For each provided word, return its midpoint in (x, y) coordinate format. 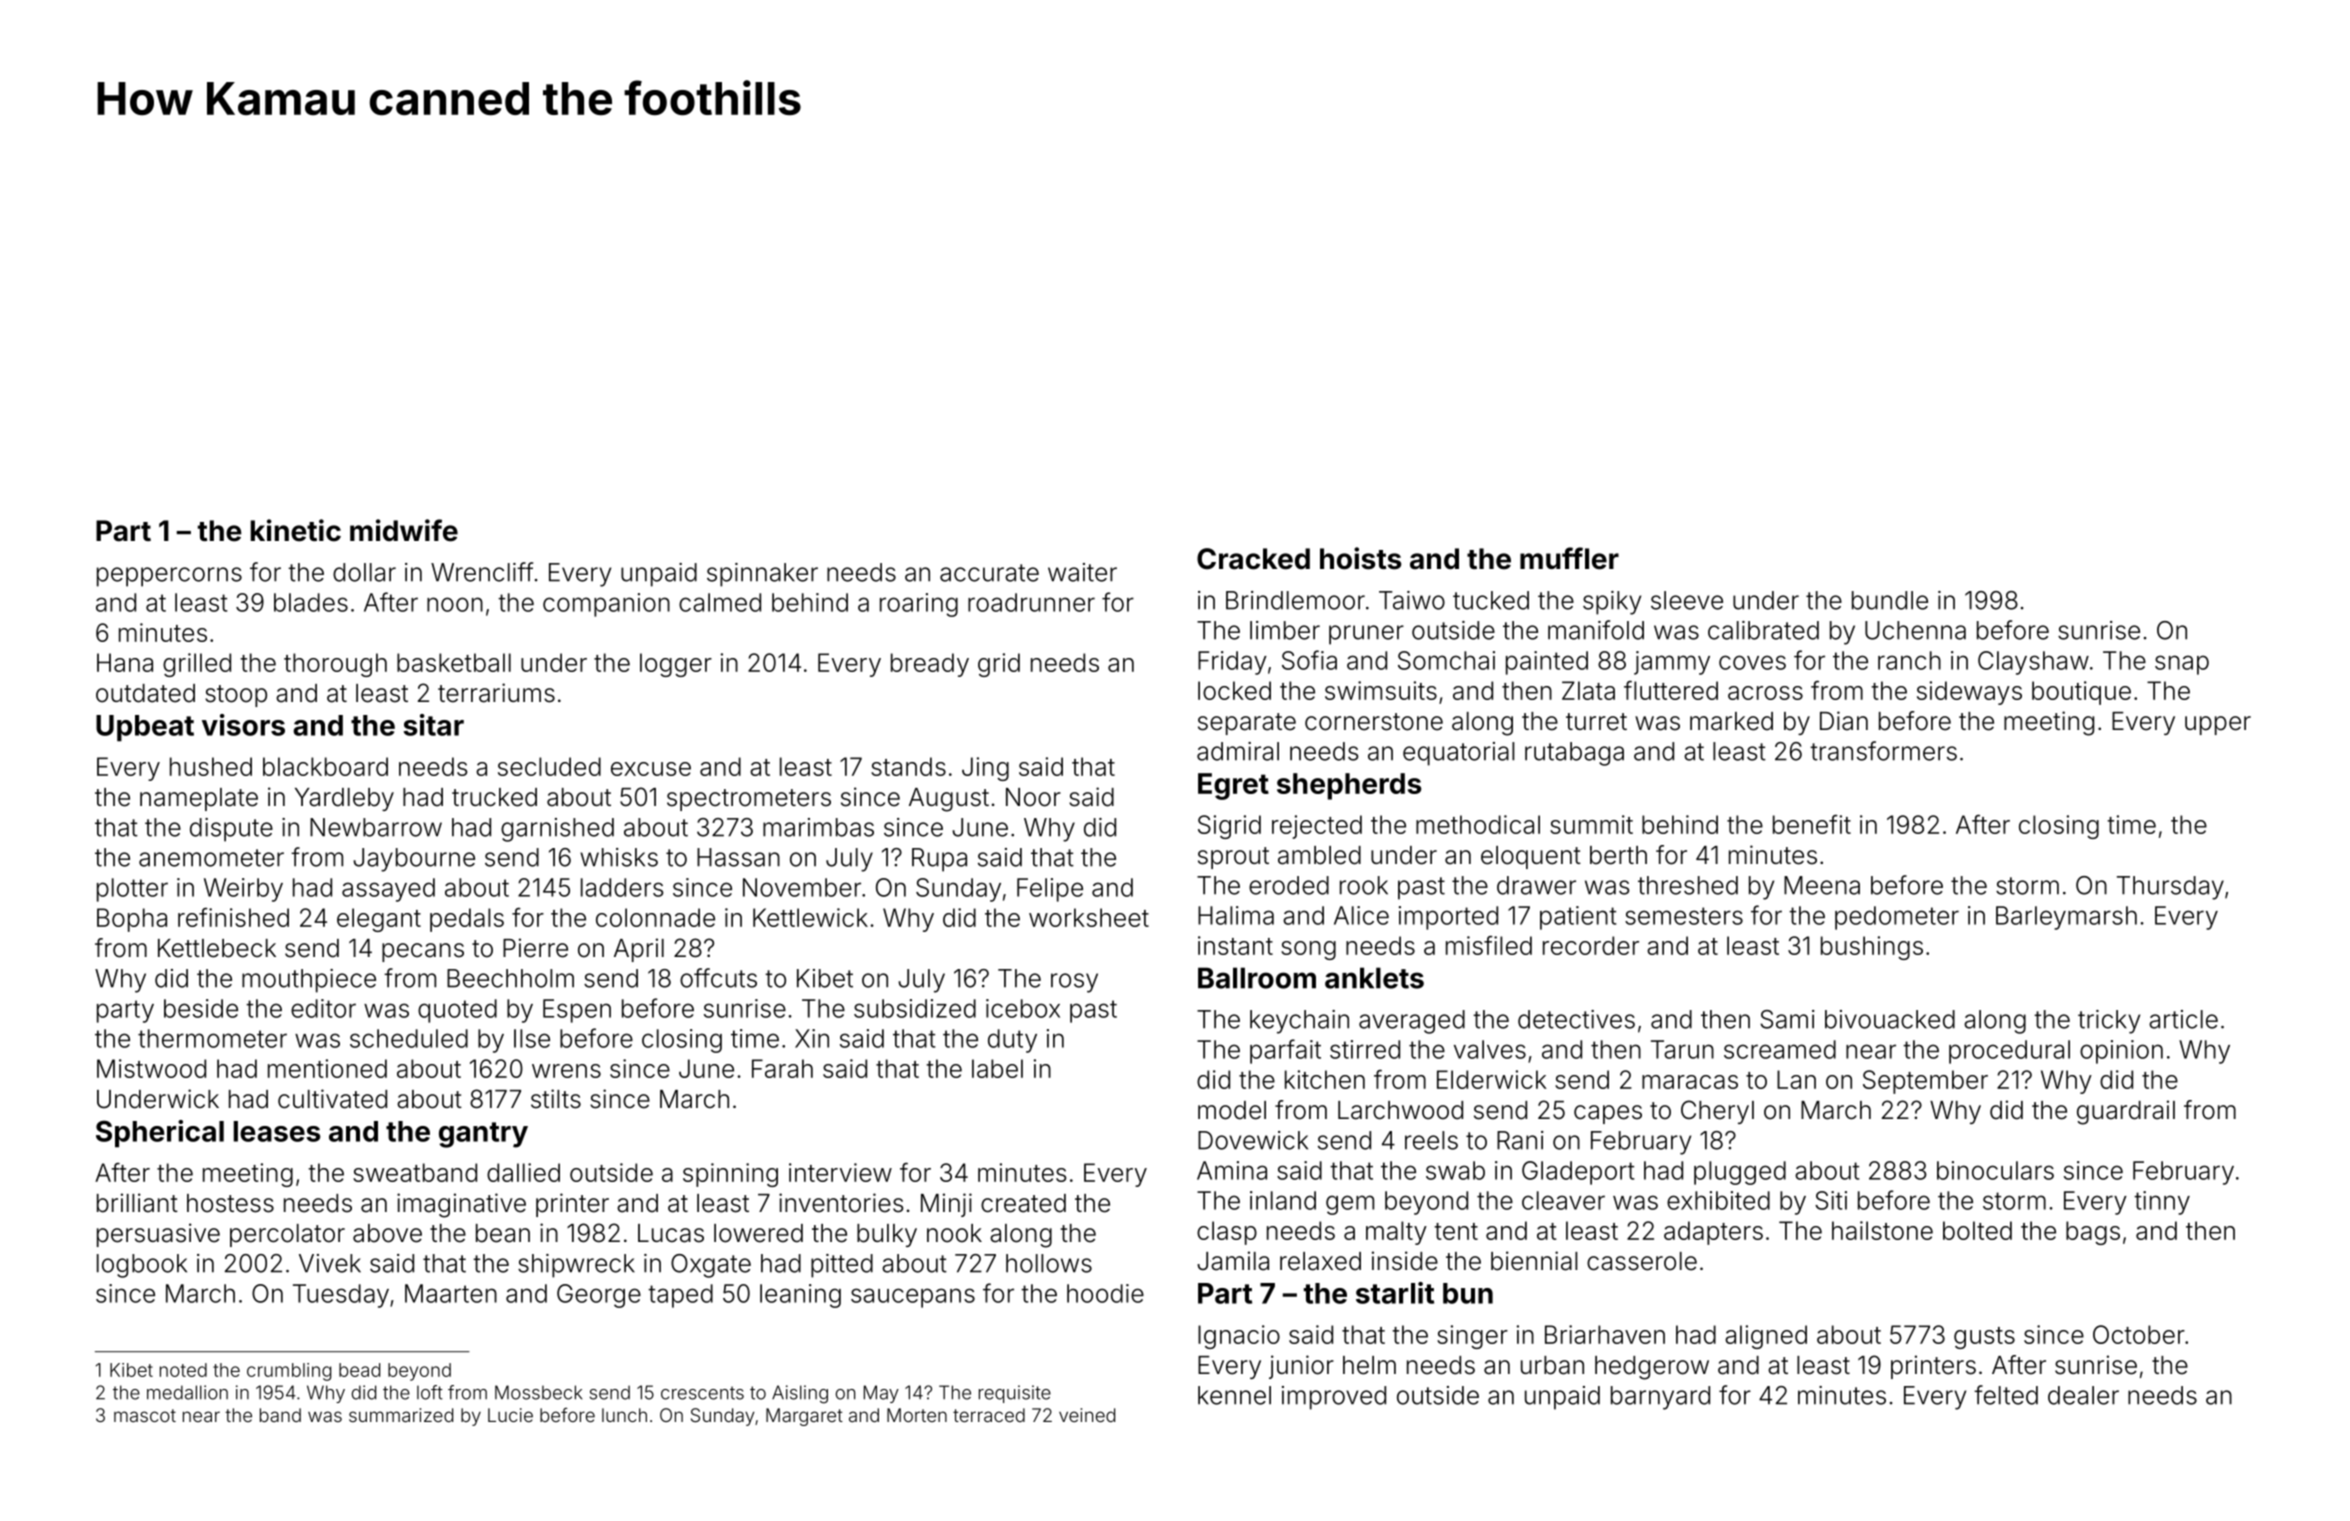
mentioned (327, 1068)
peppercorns (169, 577)
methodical (1478, 824)
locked (1234, 690)
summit (1591, 824)
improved (1334, 1398)
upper (2218, 725)
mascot (145, 1415)
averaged (1412, 1022)
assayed (388, 890)
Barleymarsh (2066, 918)
